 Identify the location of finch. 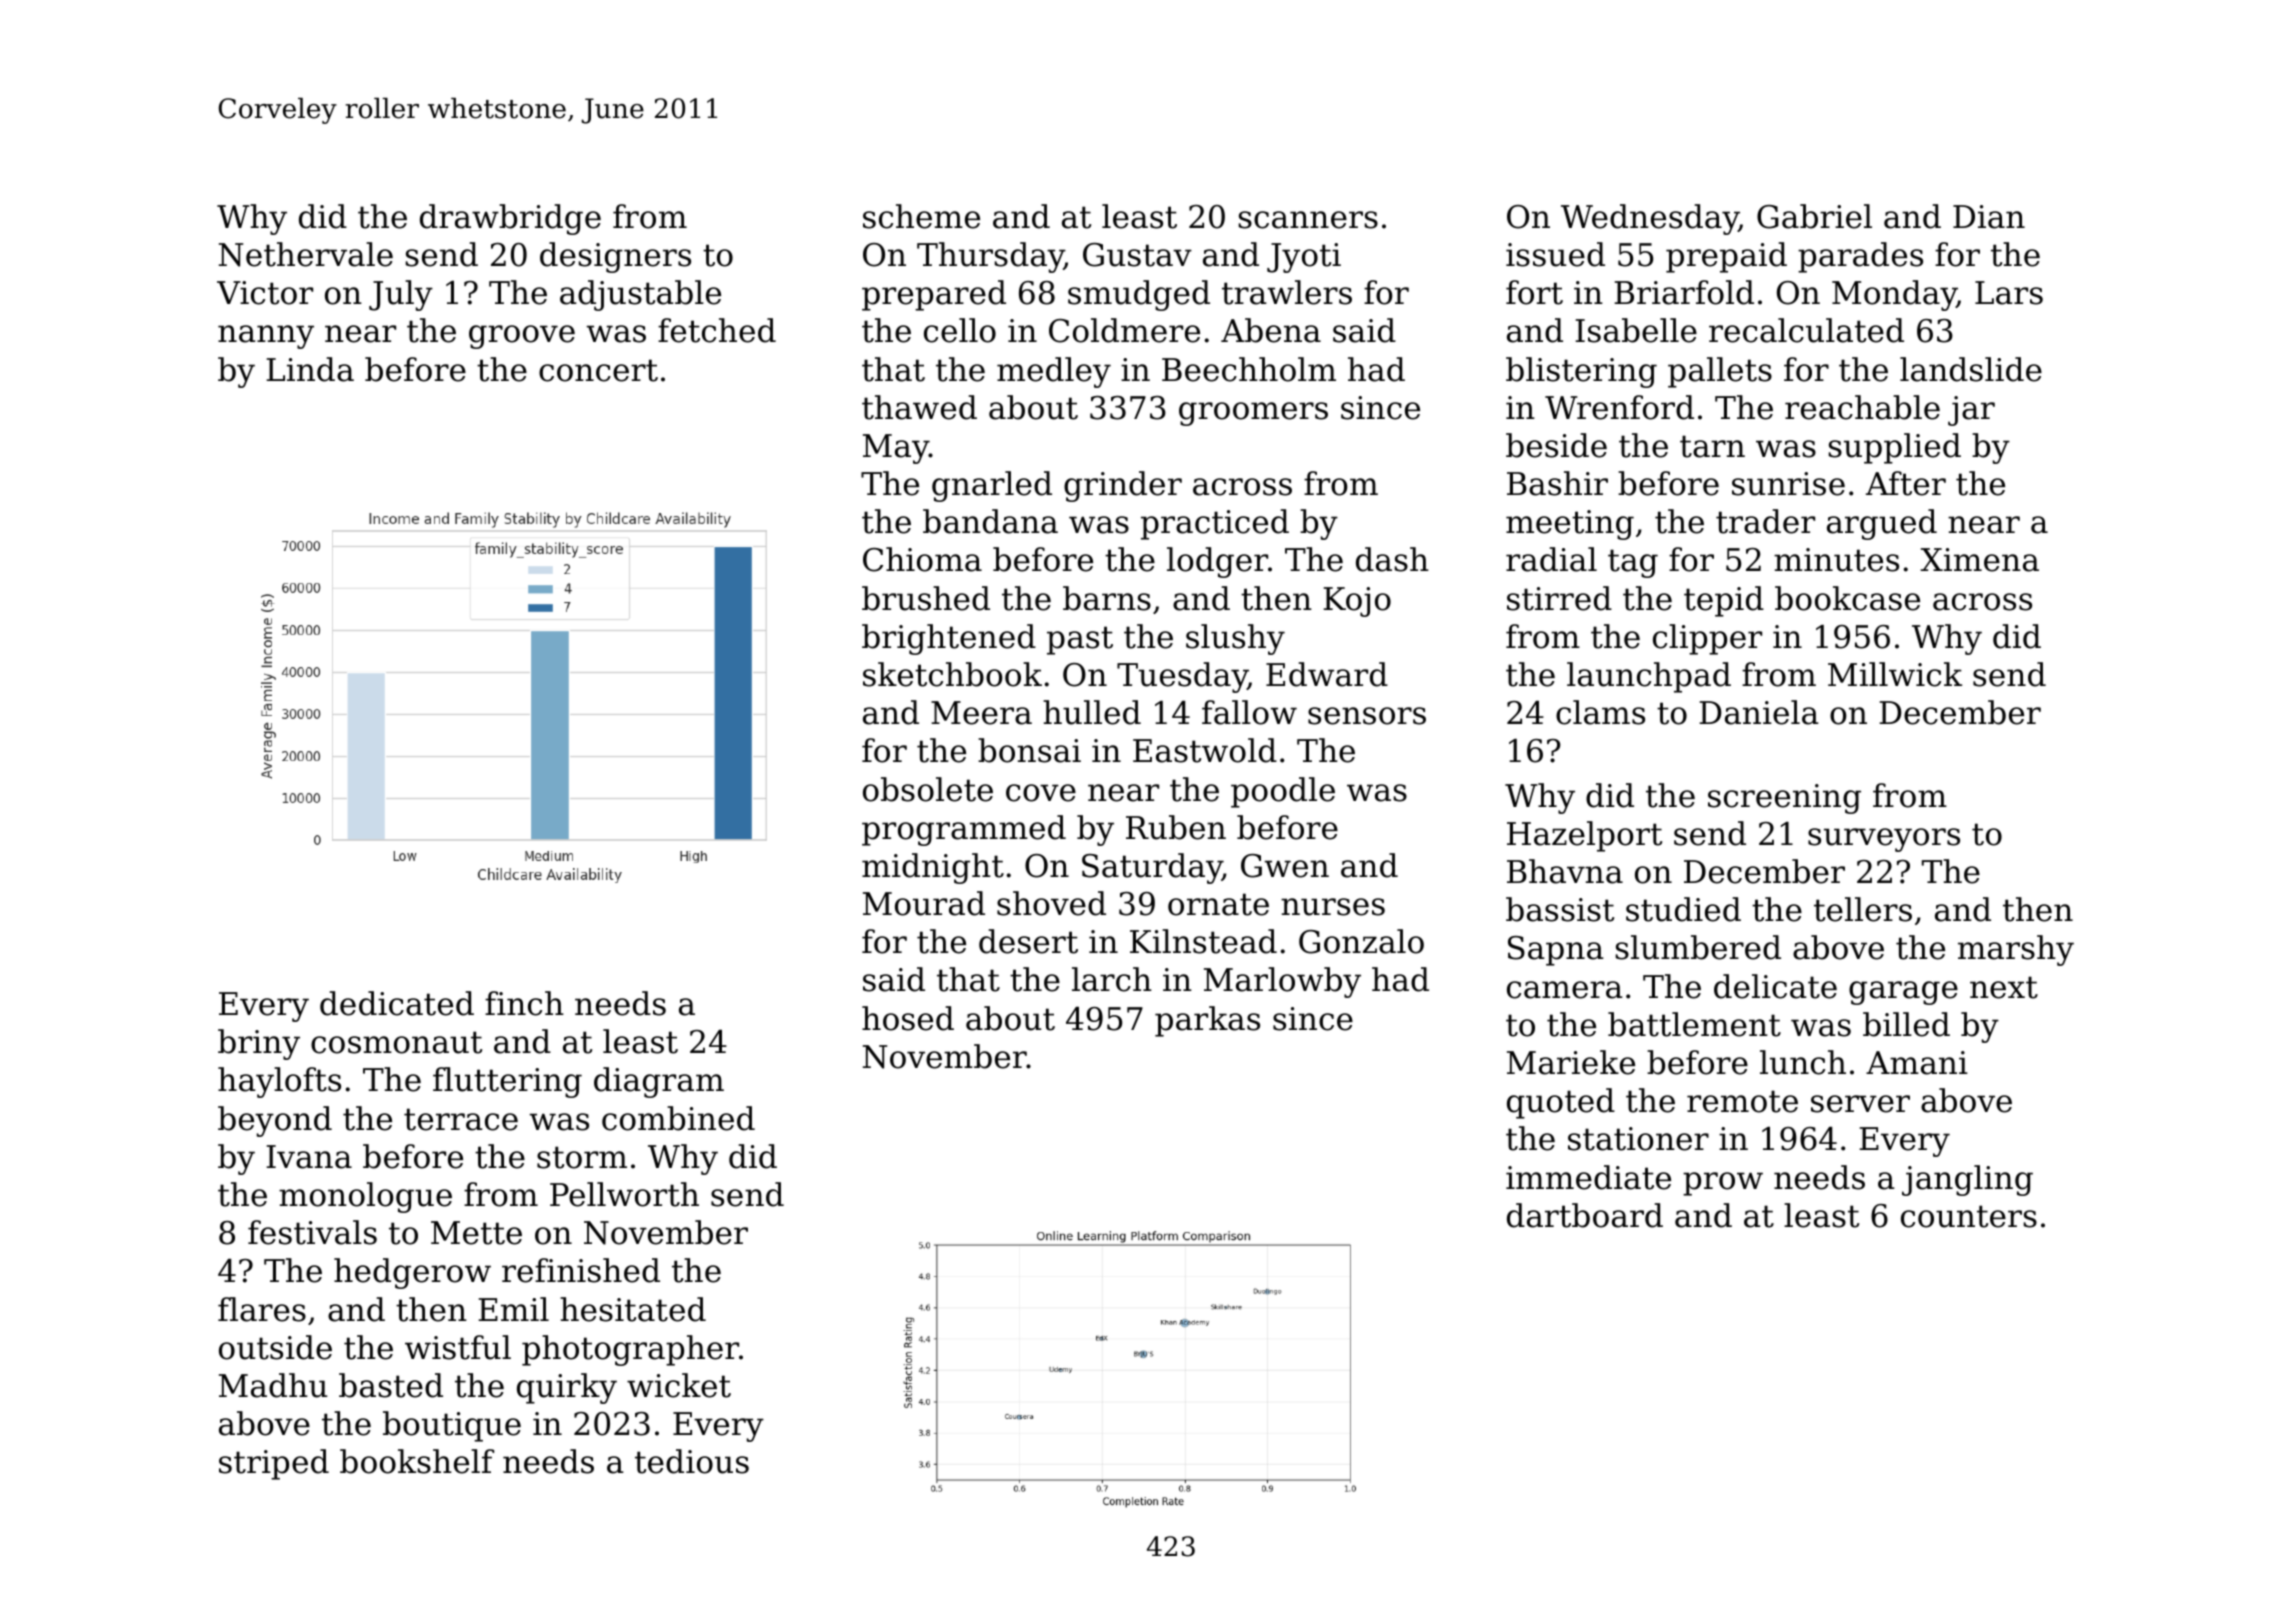
(524, 1003).
